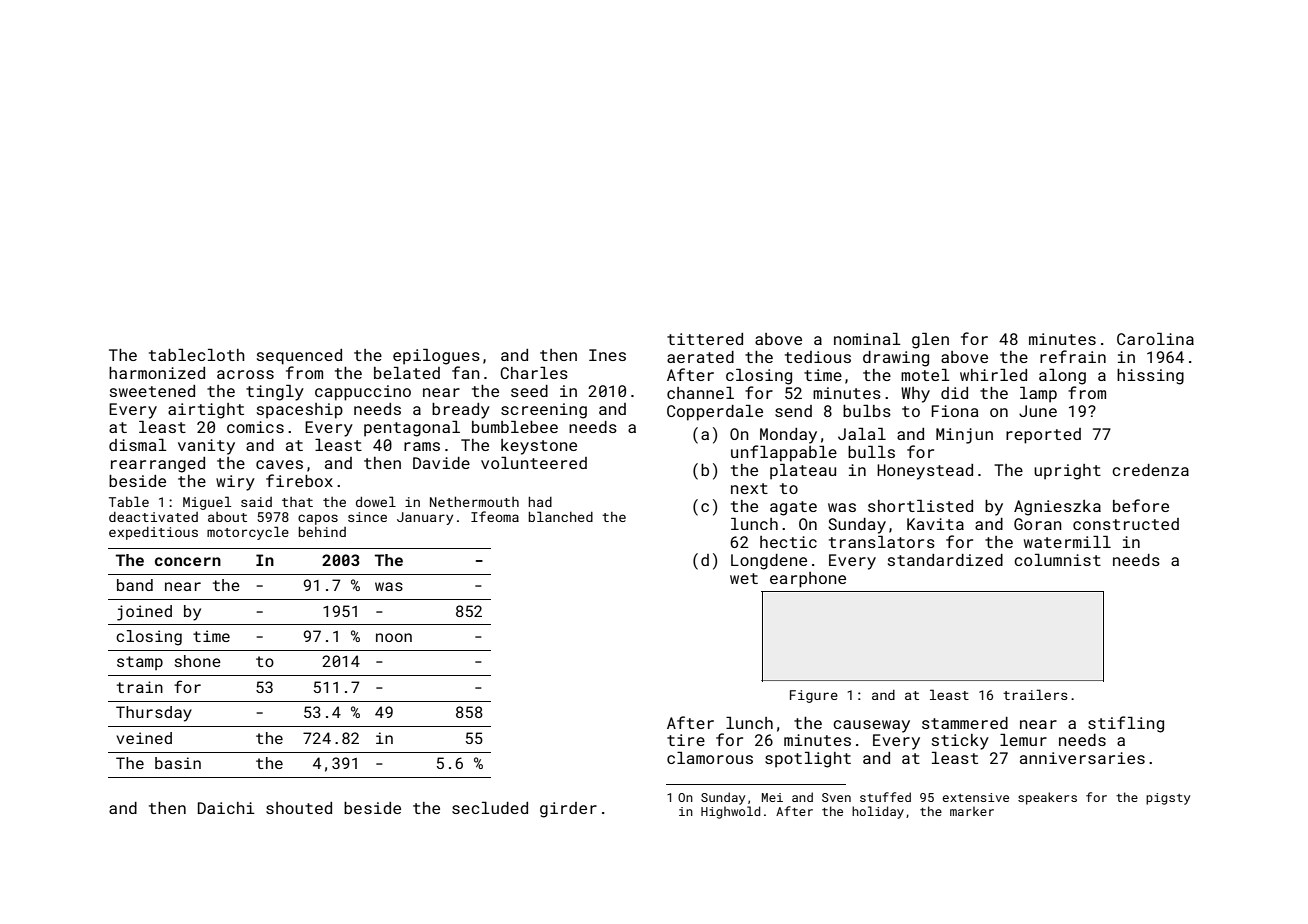 This screenshot has height=924, width=1308. I want to click on behind, so click(322, 532).
